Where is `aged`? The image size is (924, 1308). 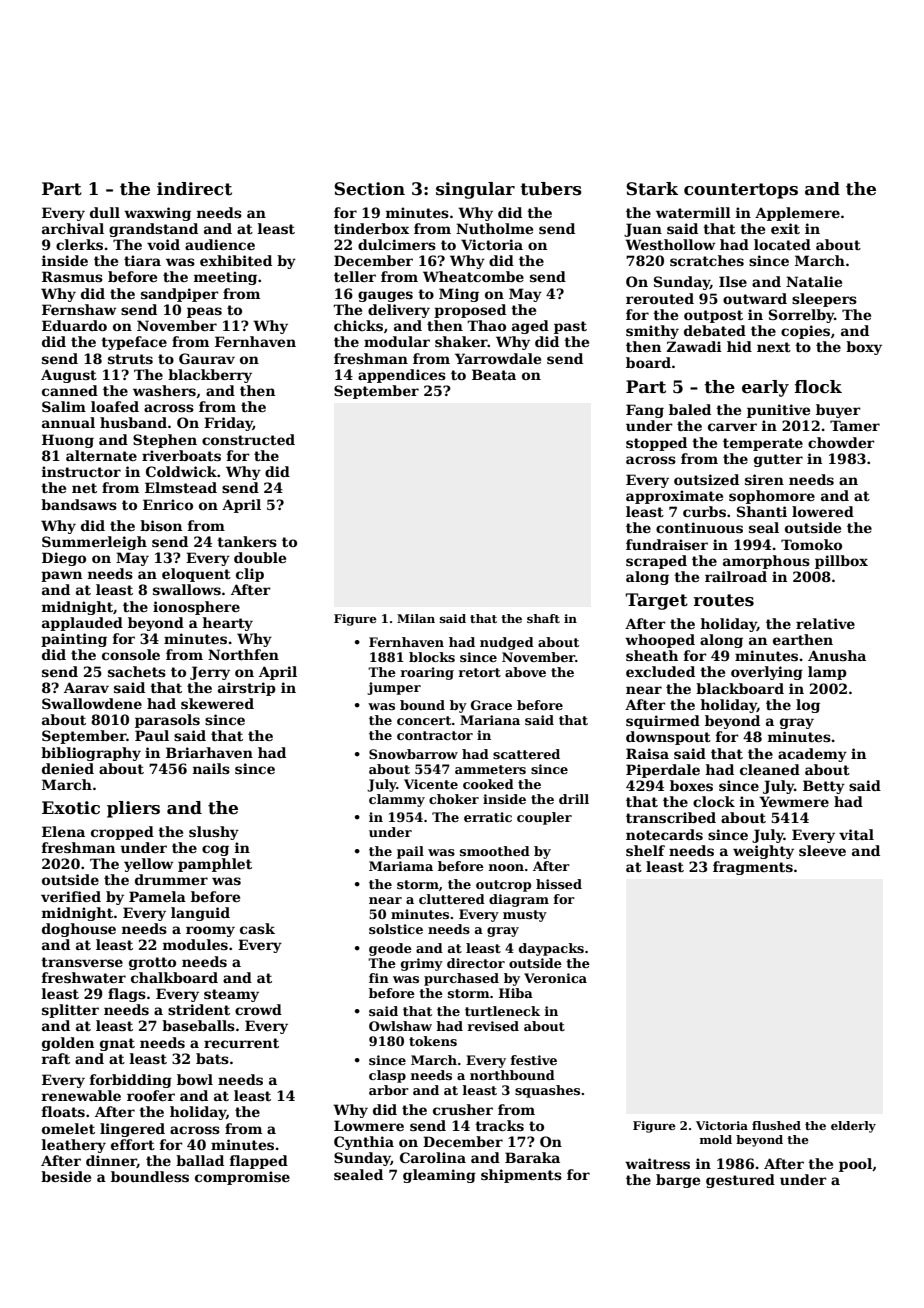
aged is located at coordinates (530, 327).
